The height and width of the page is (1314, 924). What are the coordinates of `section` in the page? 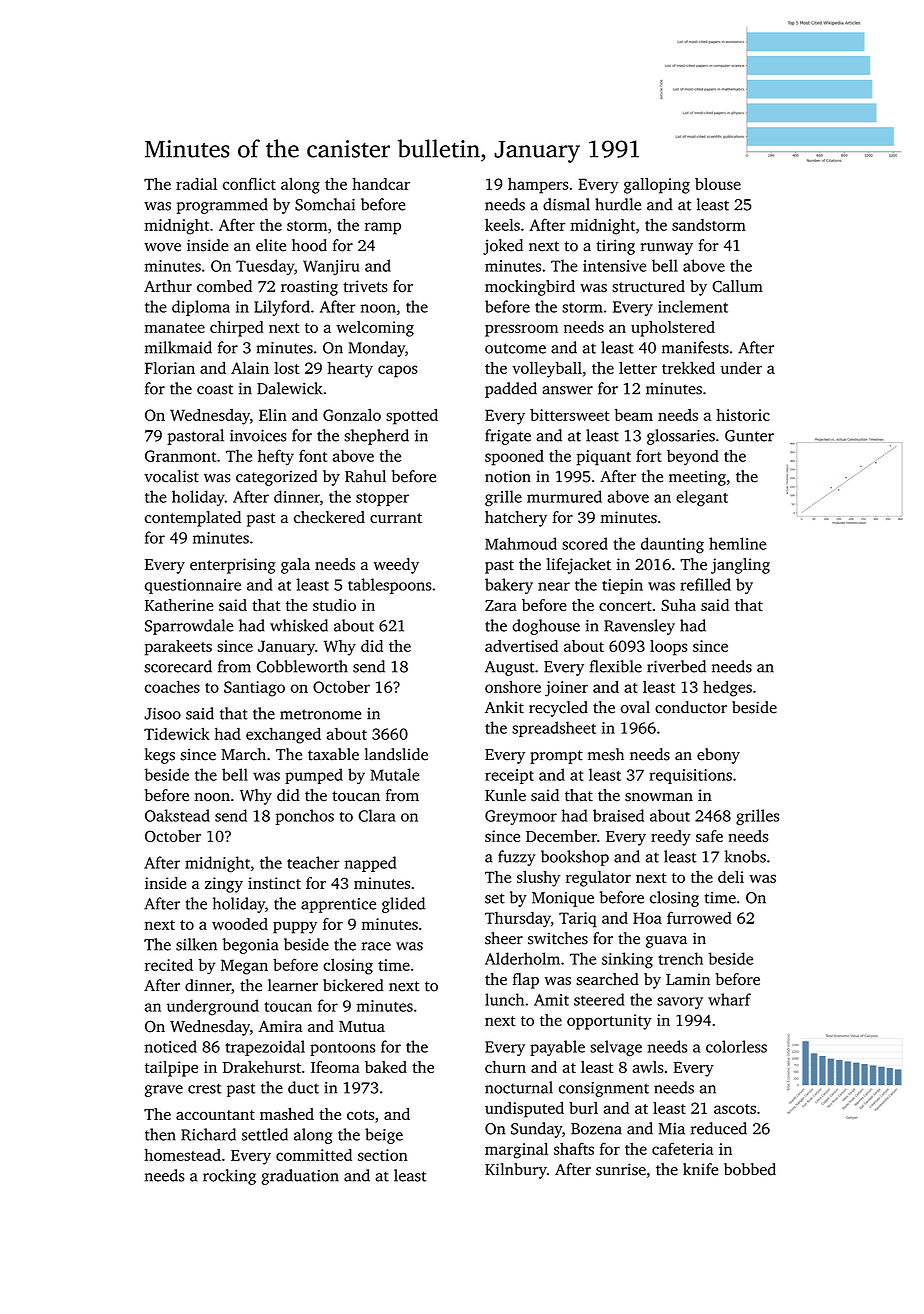 It's located at (383, 1155).
